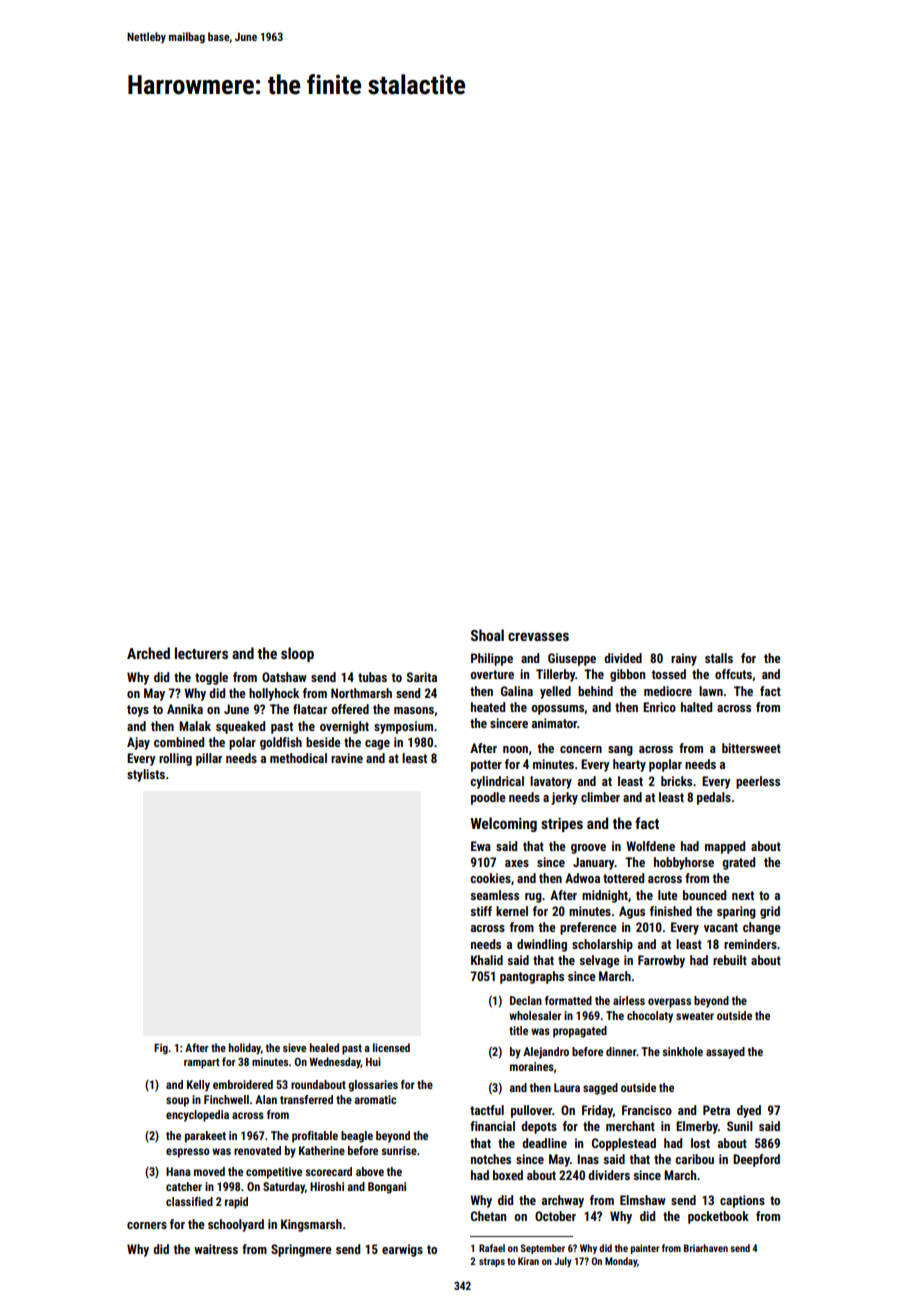 This screenshot has width=908, height=1316. What do you see at coordinates (216, 1249) in the screenshot?
I see `waitress` at bounding box center [216, 1249].
